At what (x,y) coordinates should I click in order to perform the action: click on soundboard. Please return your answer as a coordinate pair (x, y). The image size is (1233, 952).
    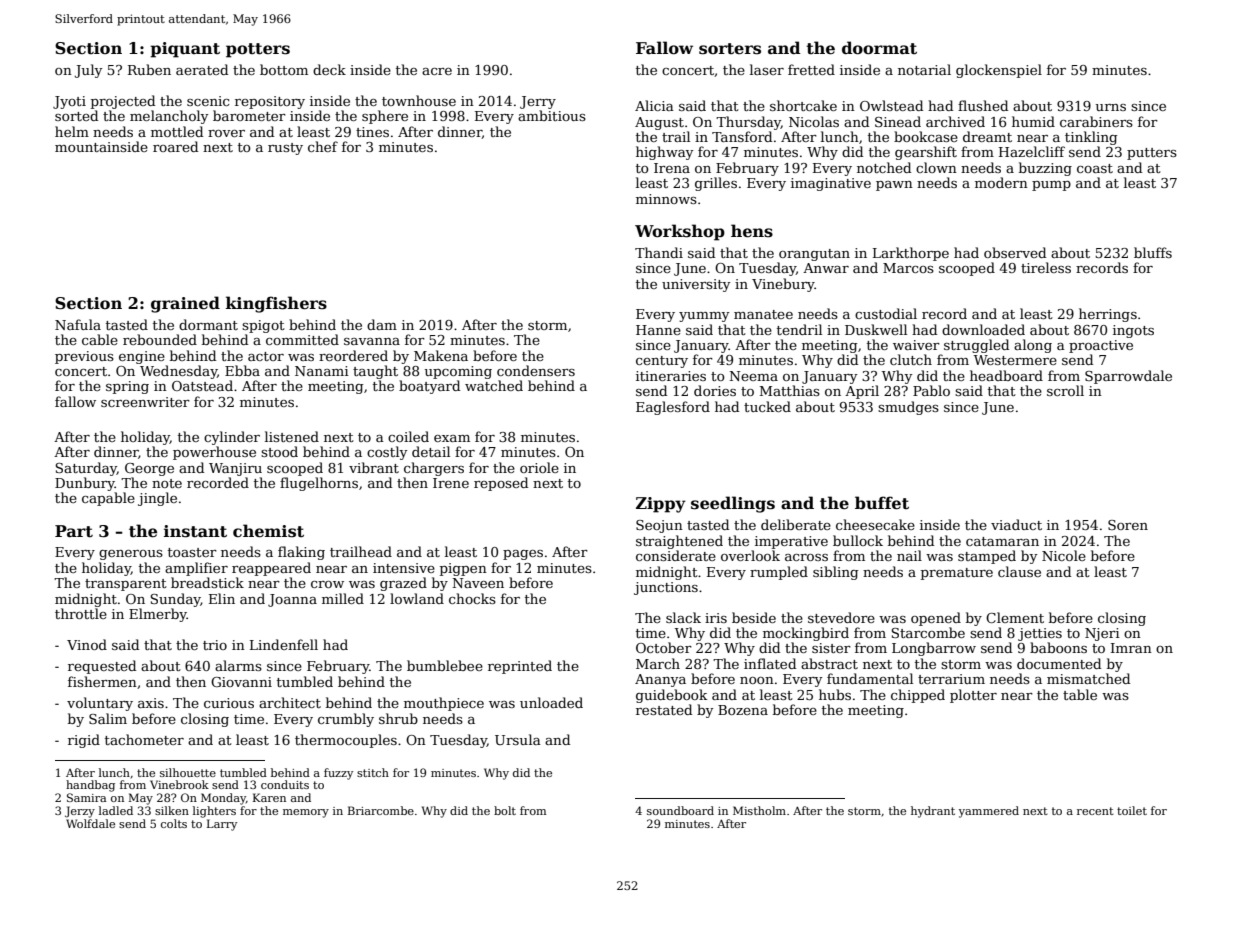
    Looking at the image, I should click on (680, 810).
